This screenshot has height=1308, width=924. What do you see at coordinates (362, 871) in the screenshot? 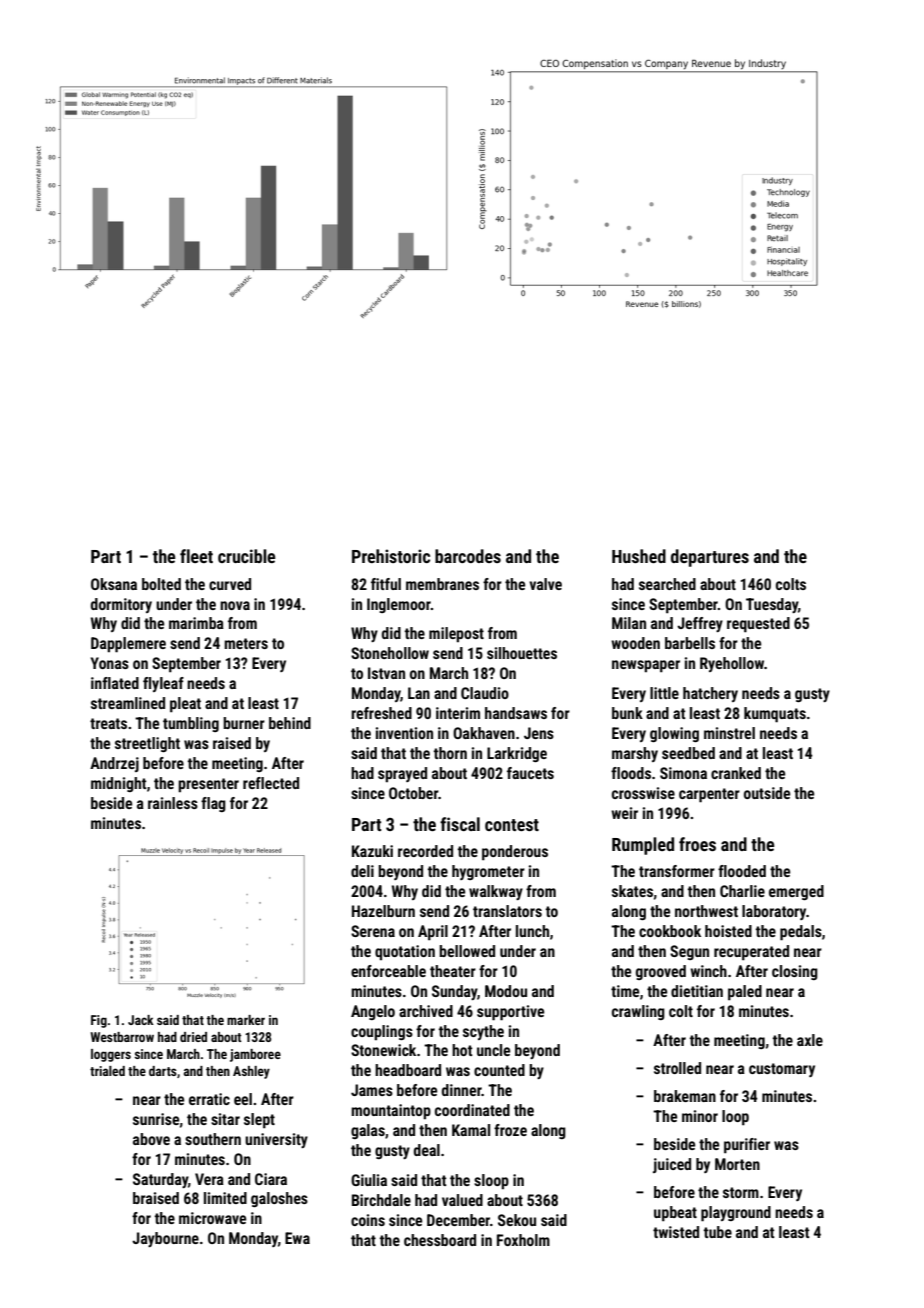
I see `deli` at bounding box center [362, 871].
